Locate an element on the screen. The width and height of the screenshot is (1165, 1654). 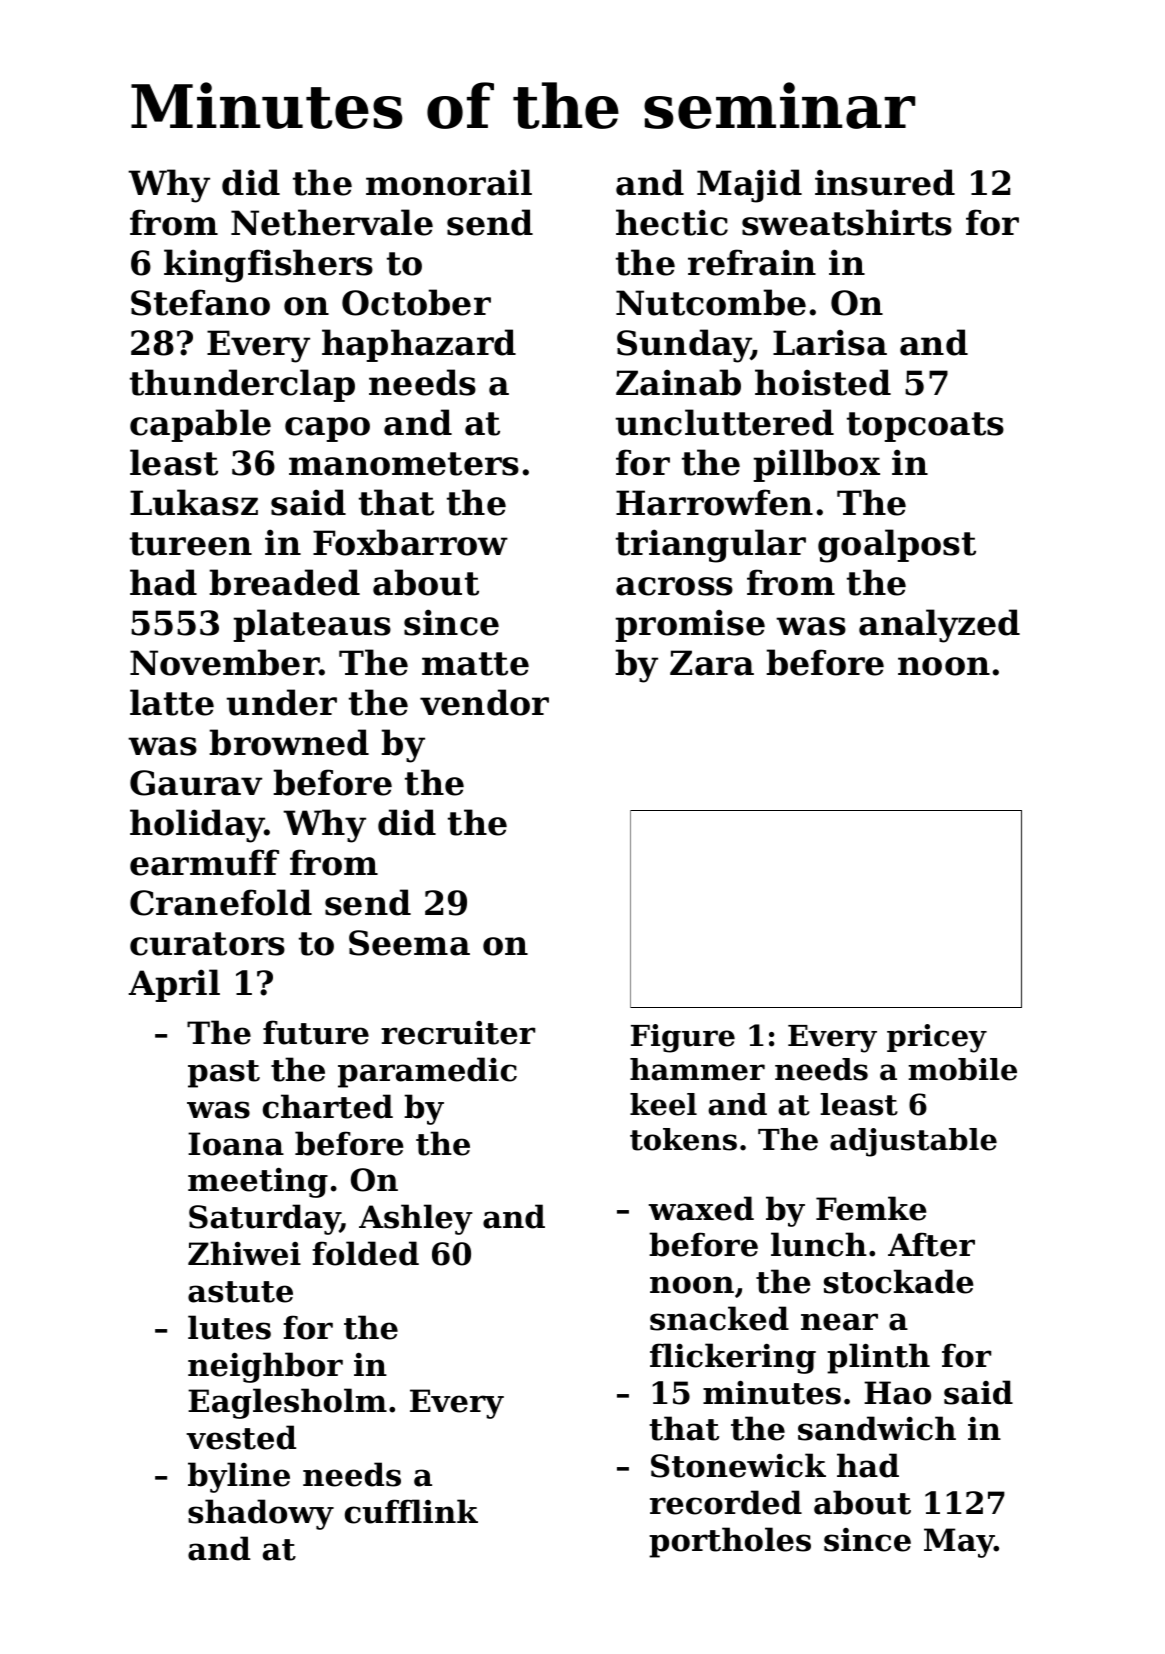
mobile is located at coordinates (962, 1069).
